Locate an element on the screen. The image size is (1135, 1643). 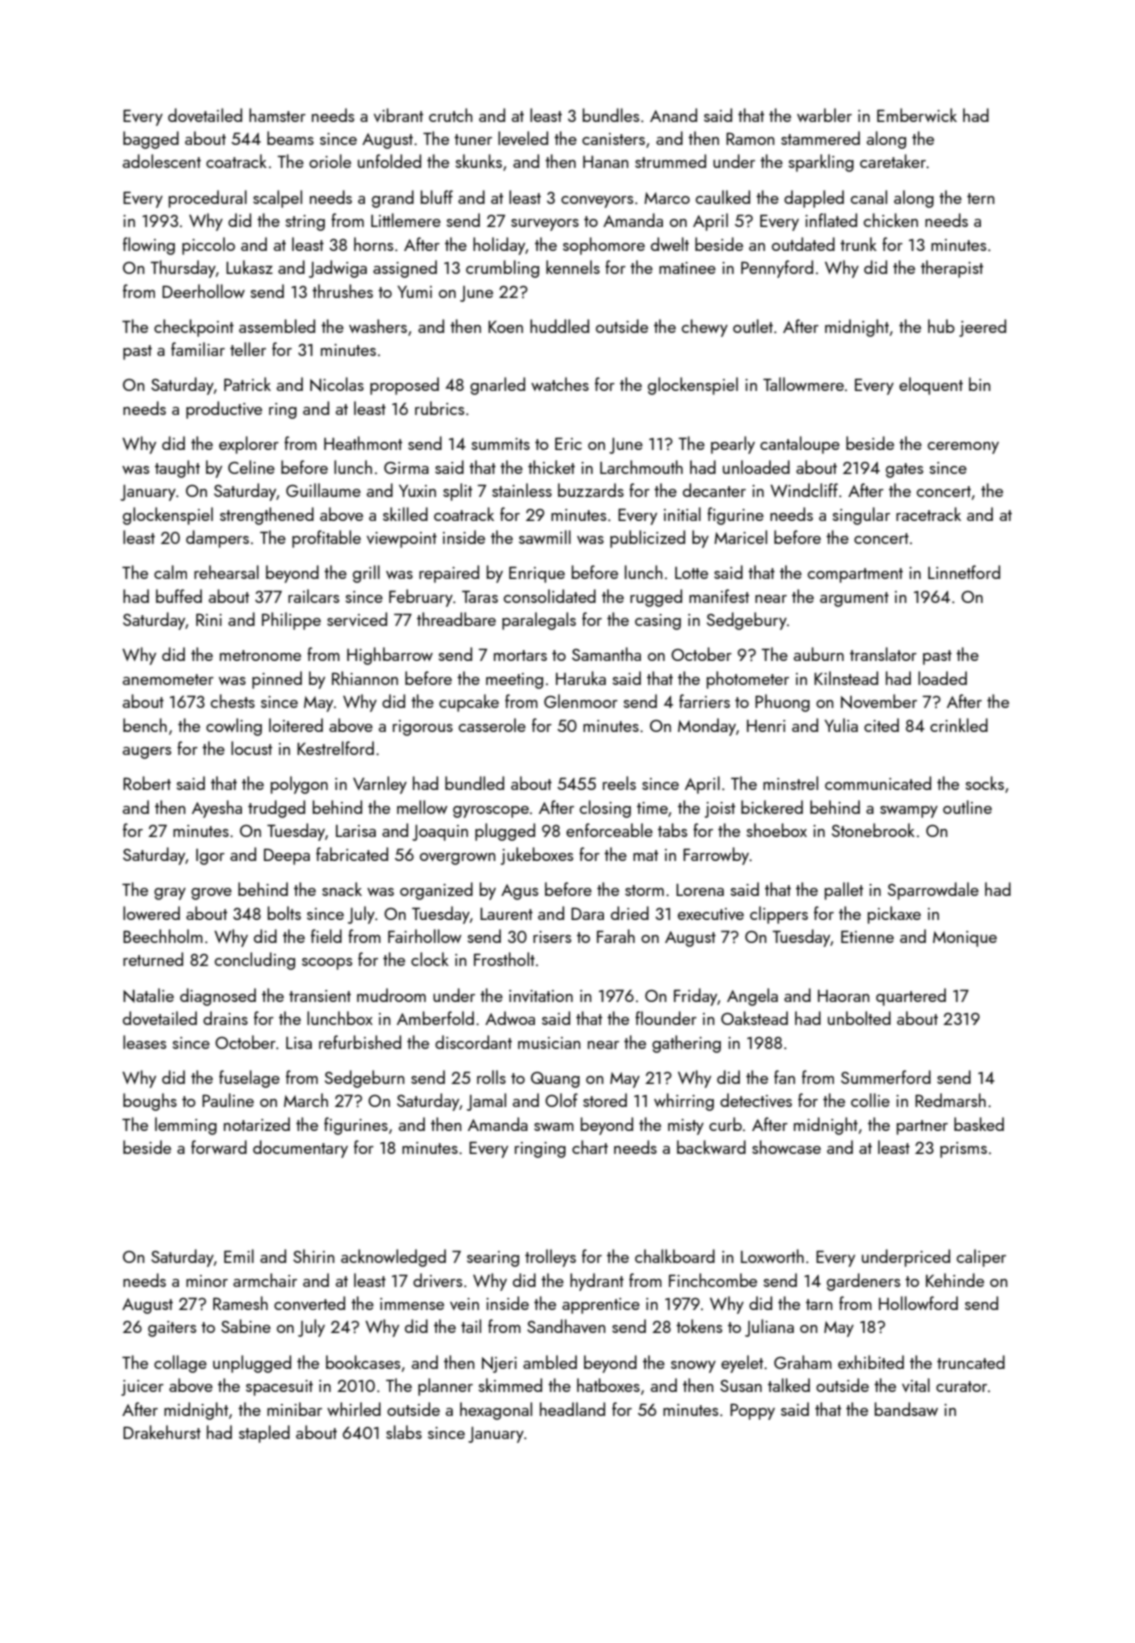
headland is located at coordinates (572, 1409).
